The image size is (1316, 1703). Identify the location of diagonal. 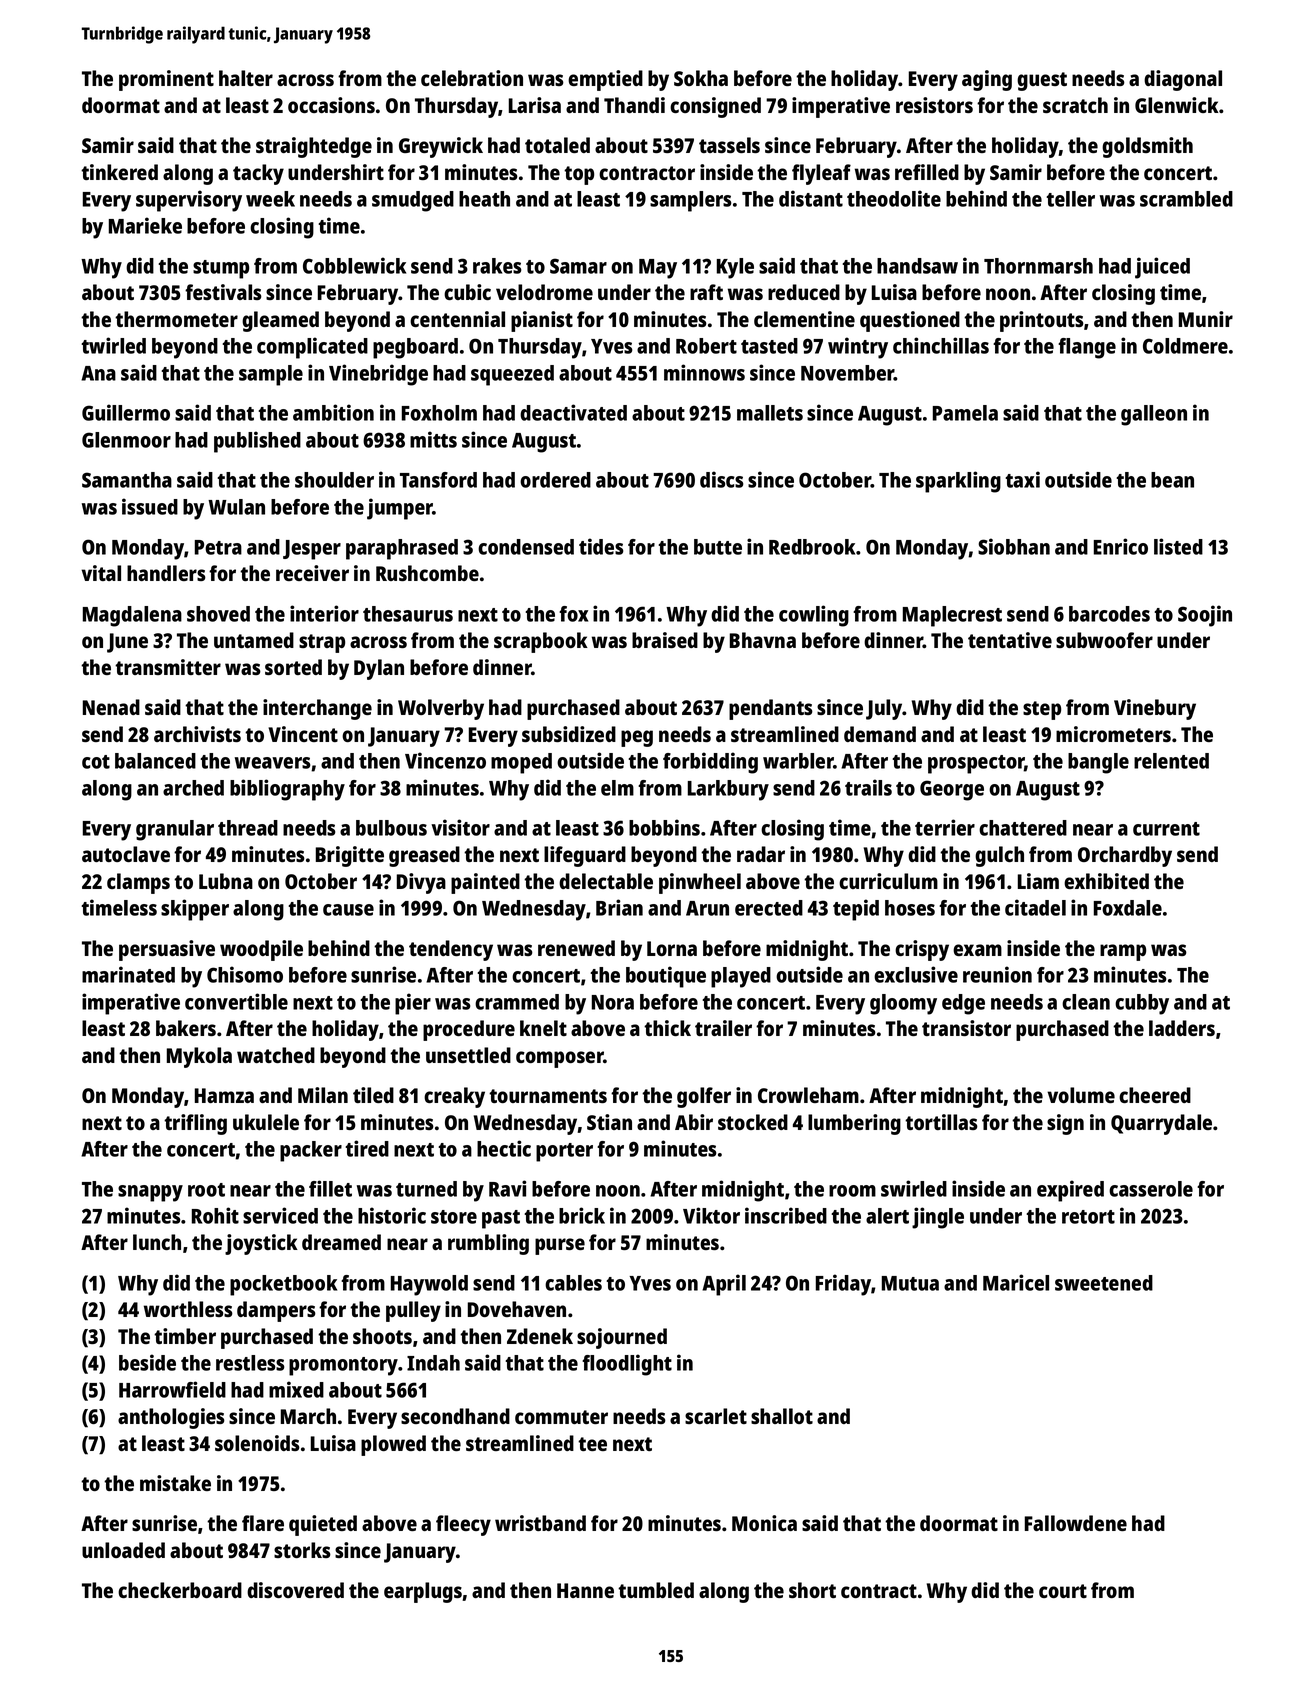
(1183, 80).
